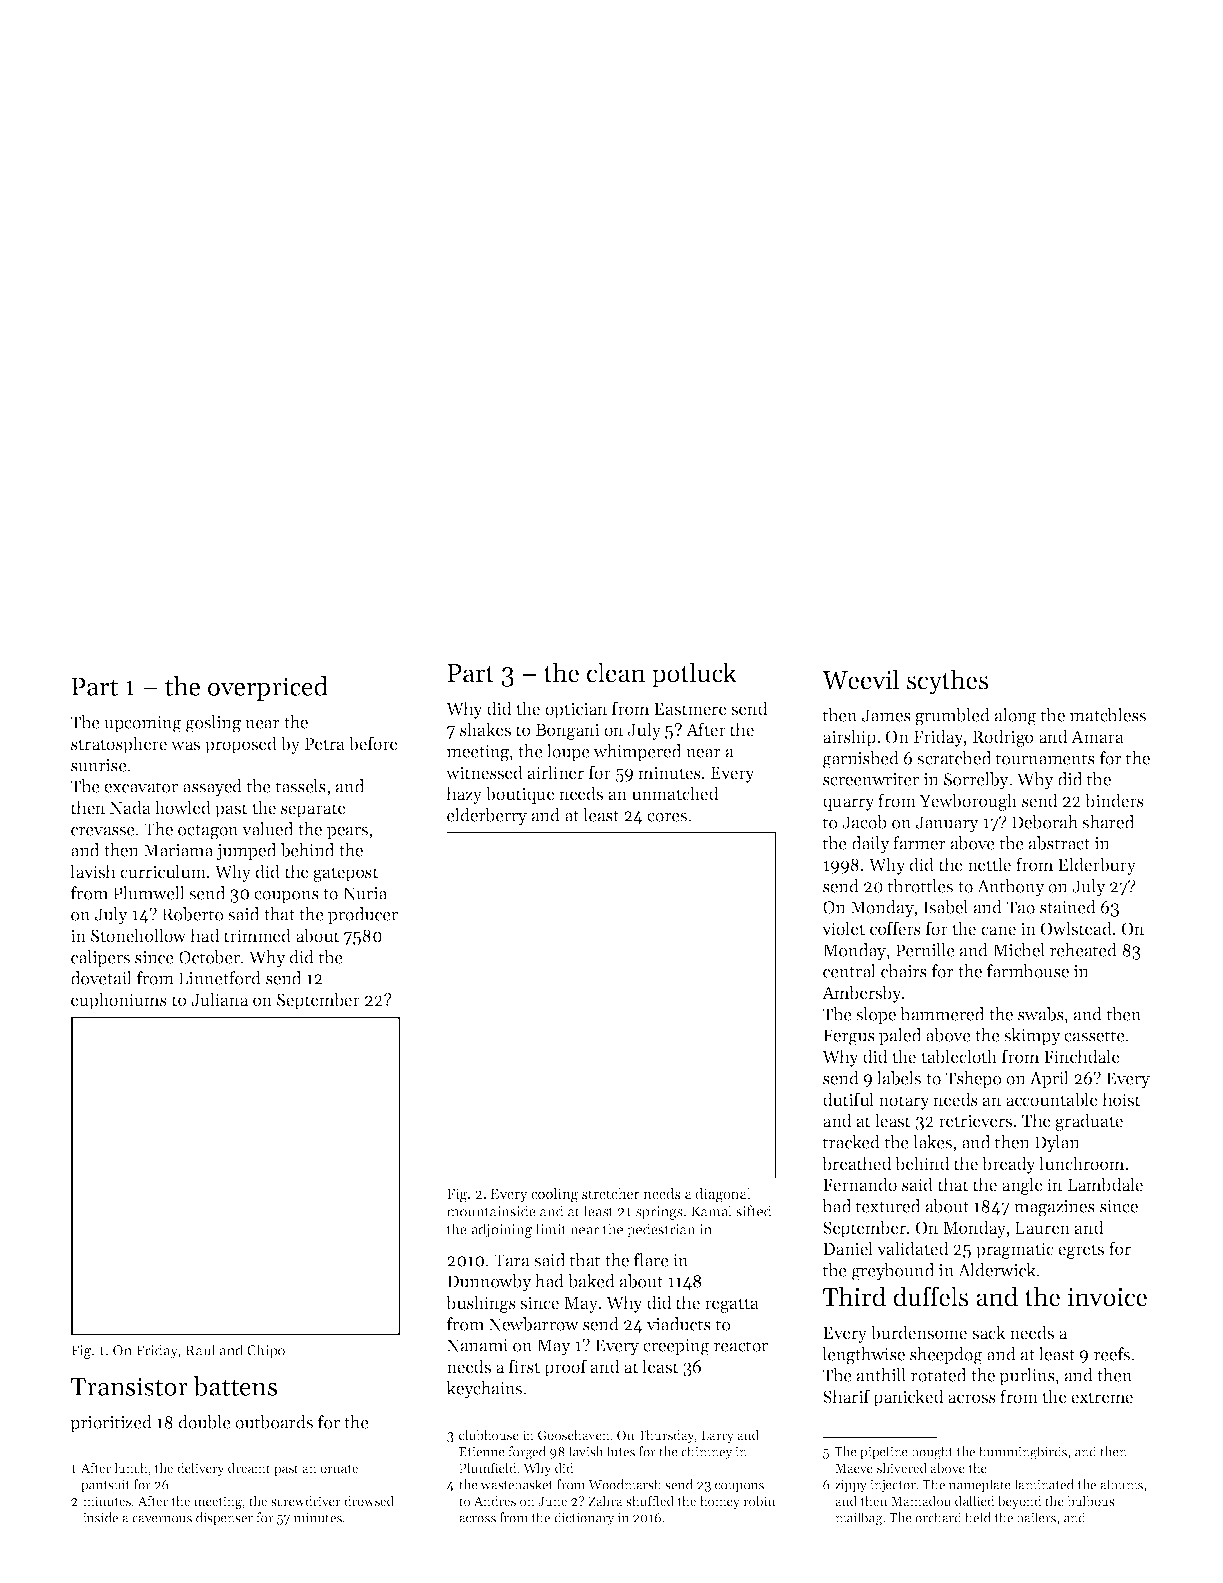 The width and height of the screenshot is (1223, 1583). I want to click on adjoining, so click(501, 1230).
